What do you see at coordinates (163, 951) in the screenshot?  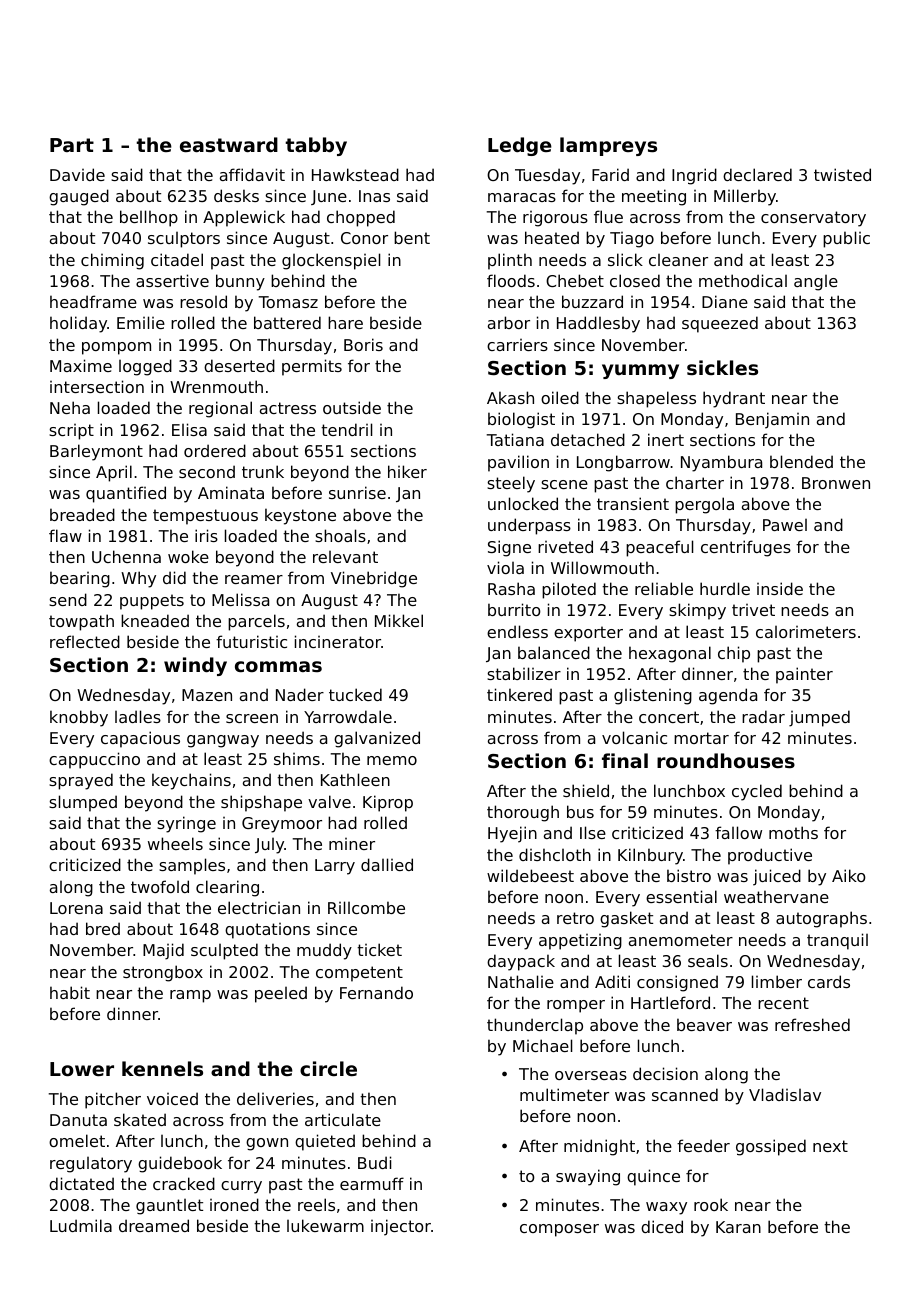 I see `Majid` at bounding box center [163, 951].
